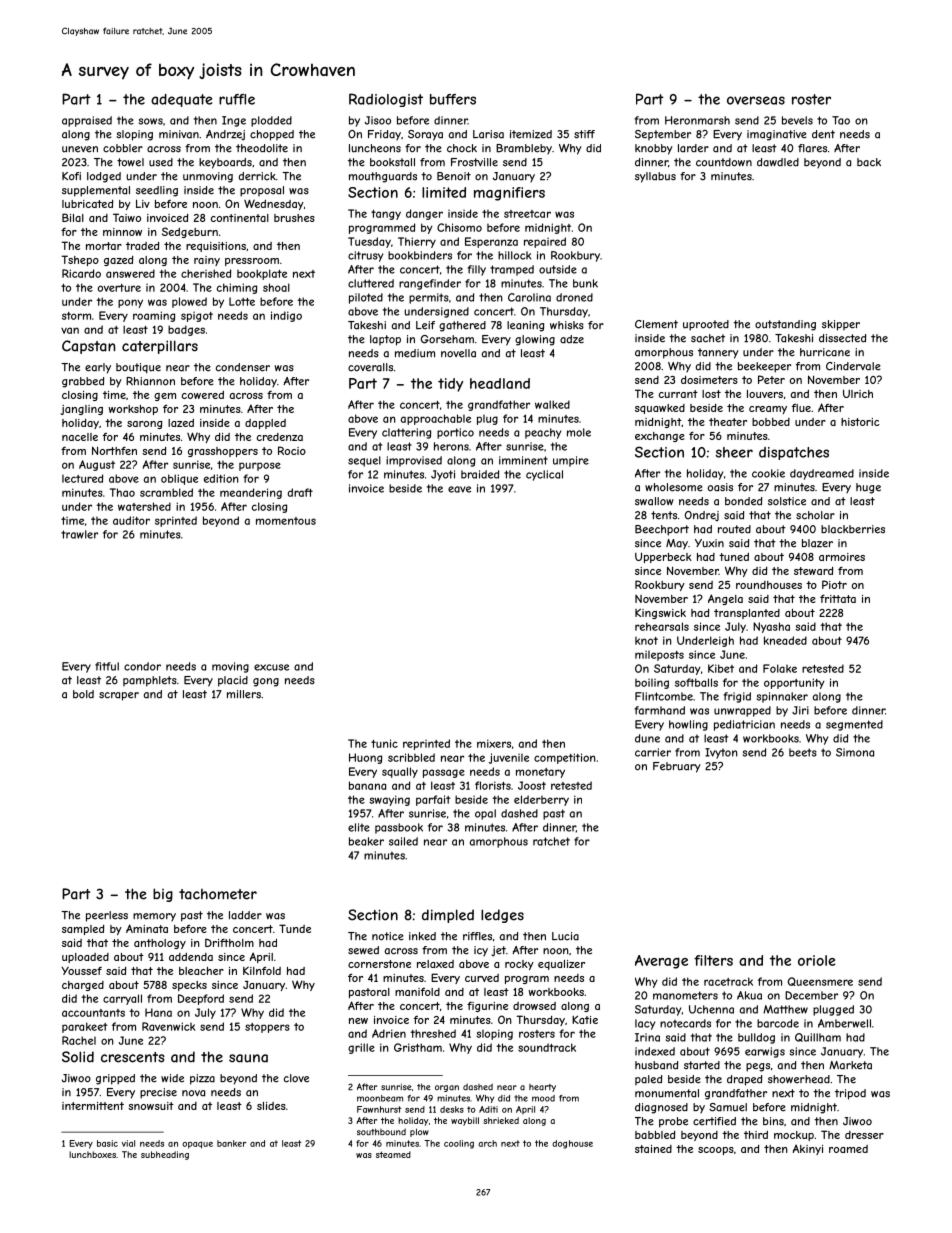  What do you see at coordinates (848, 1149) in the image?
I see `roamed` at bounding box center [848, 1149].
